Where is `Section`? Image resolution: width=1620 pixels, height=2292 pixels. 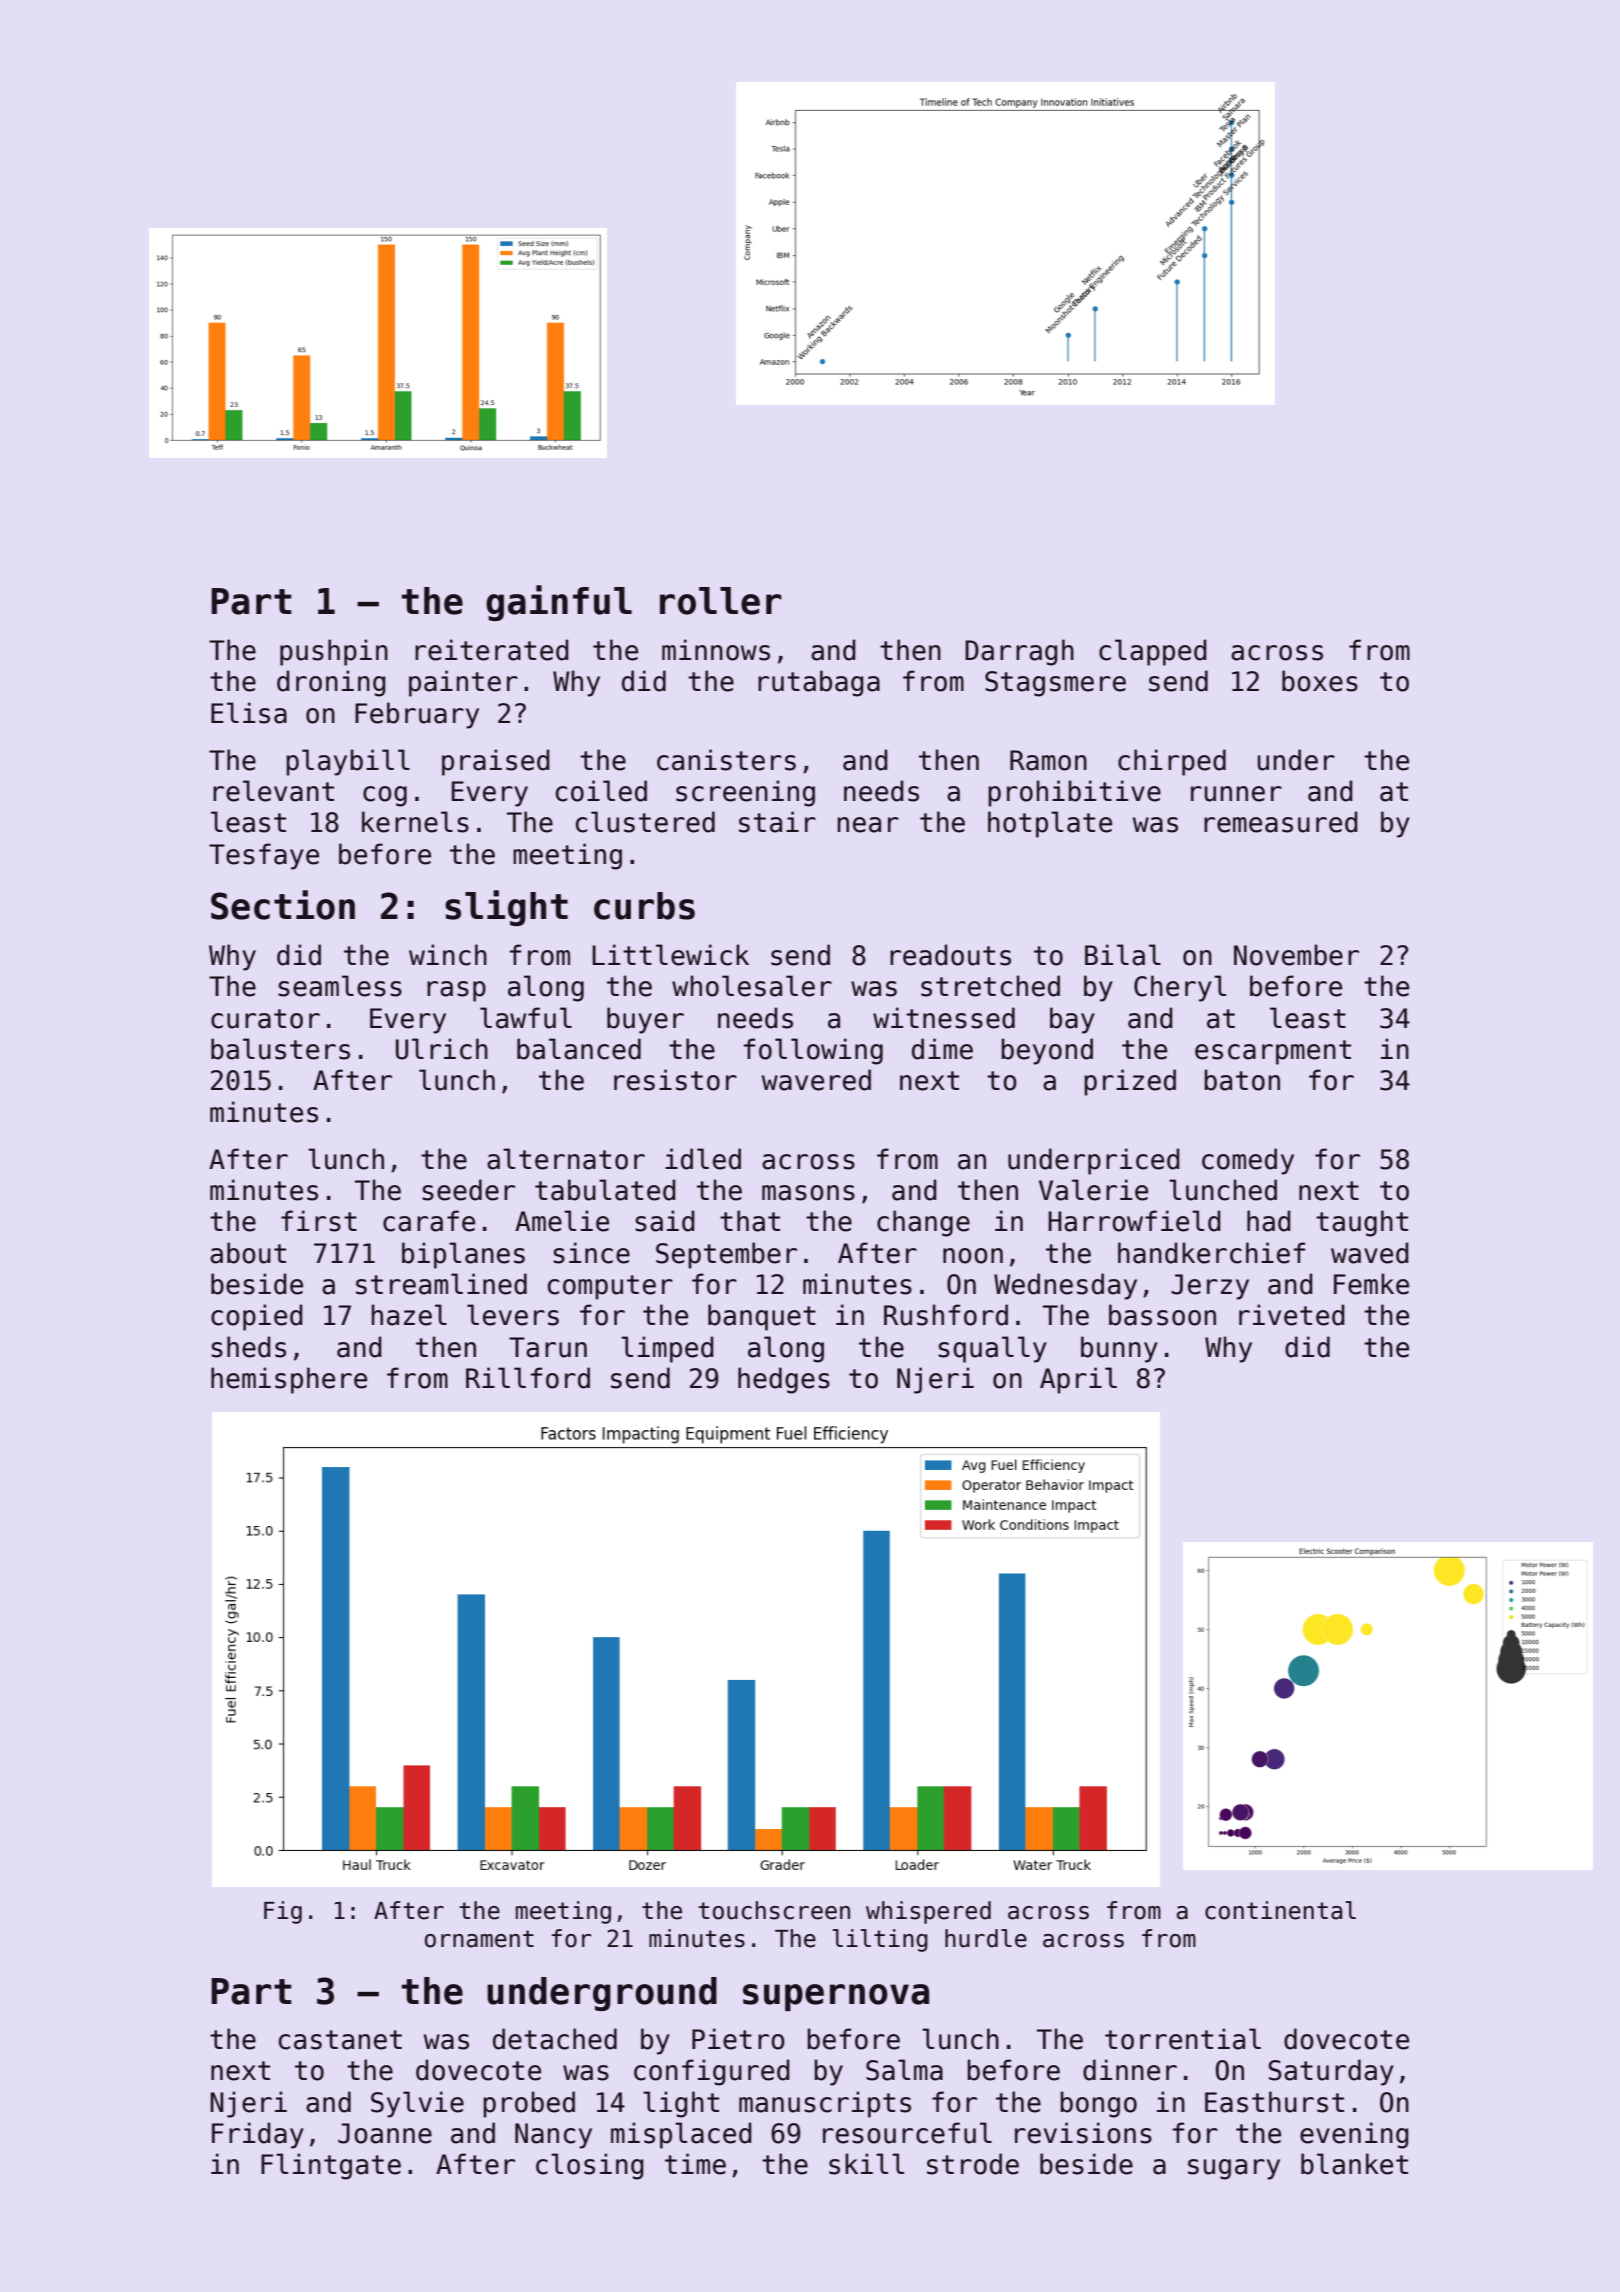
Section is located at coordinates (283, 905).
